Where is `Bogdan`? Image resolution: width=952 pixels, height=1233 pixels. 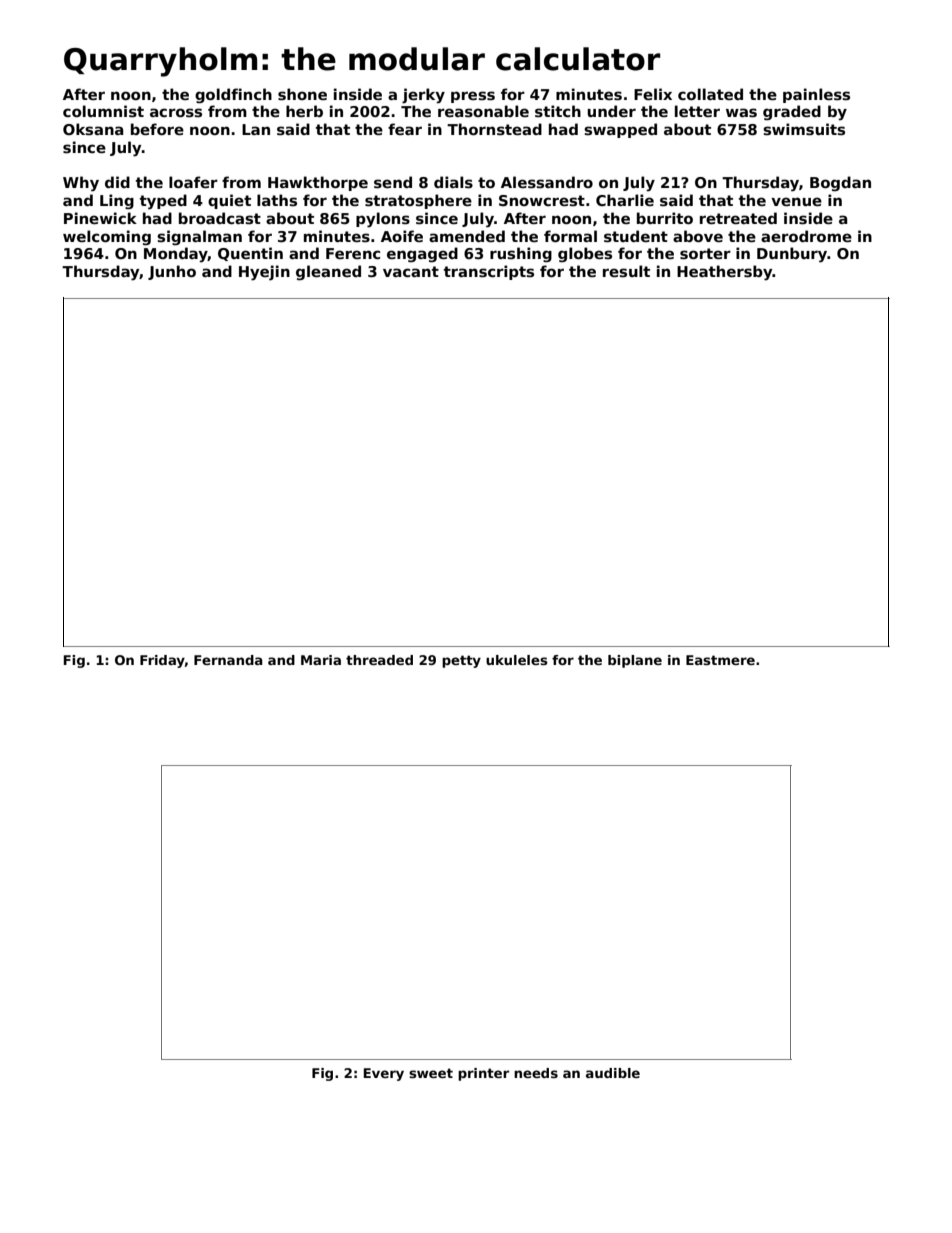 Bogdan is located at coordinates (840, 183).
